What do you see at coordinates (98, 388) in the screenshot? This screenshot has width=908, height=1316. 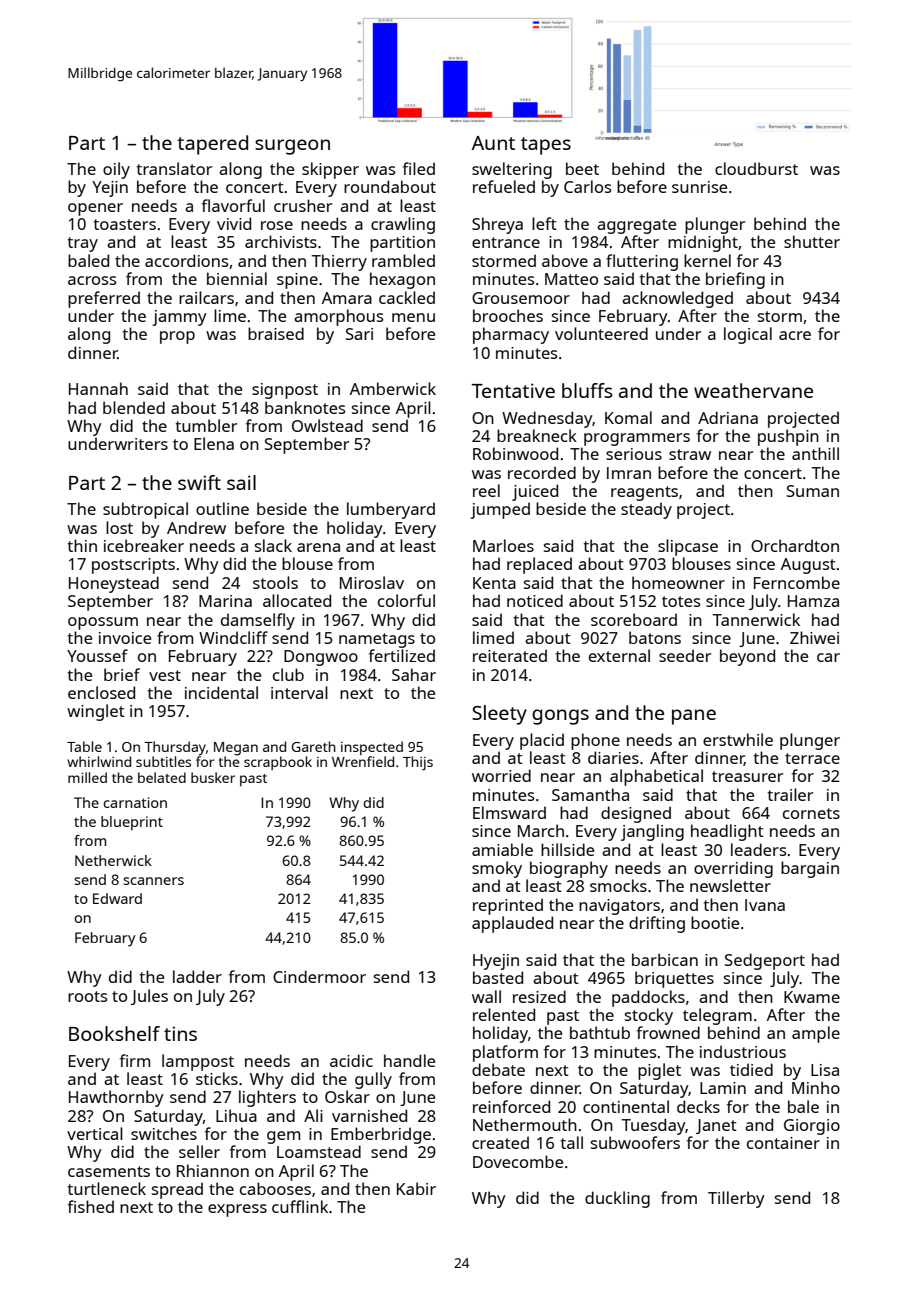 I see `Hannah` at bounding box center [98, 388].
